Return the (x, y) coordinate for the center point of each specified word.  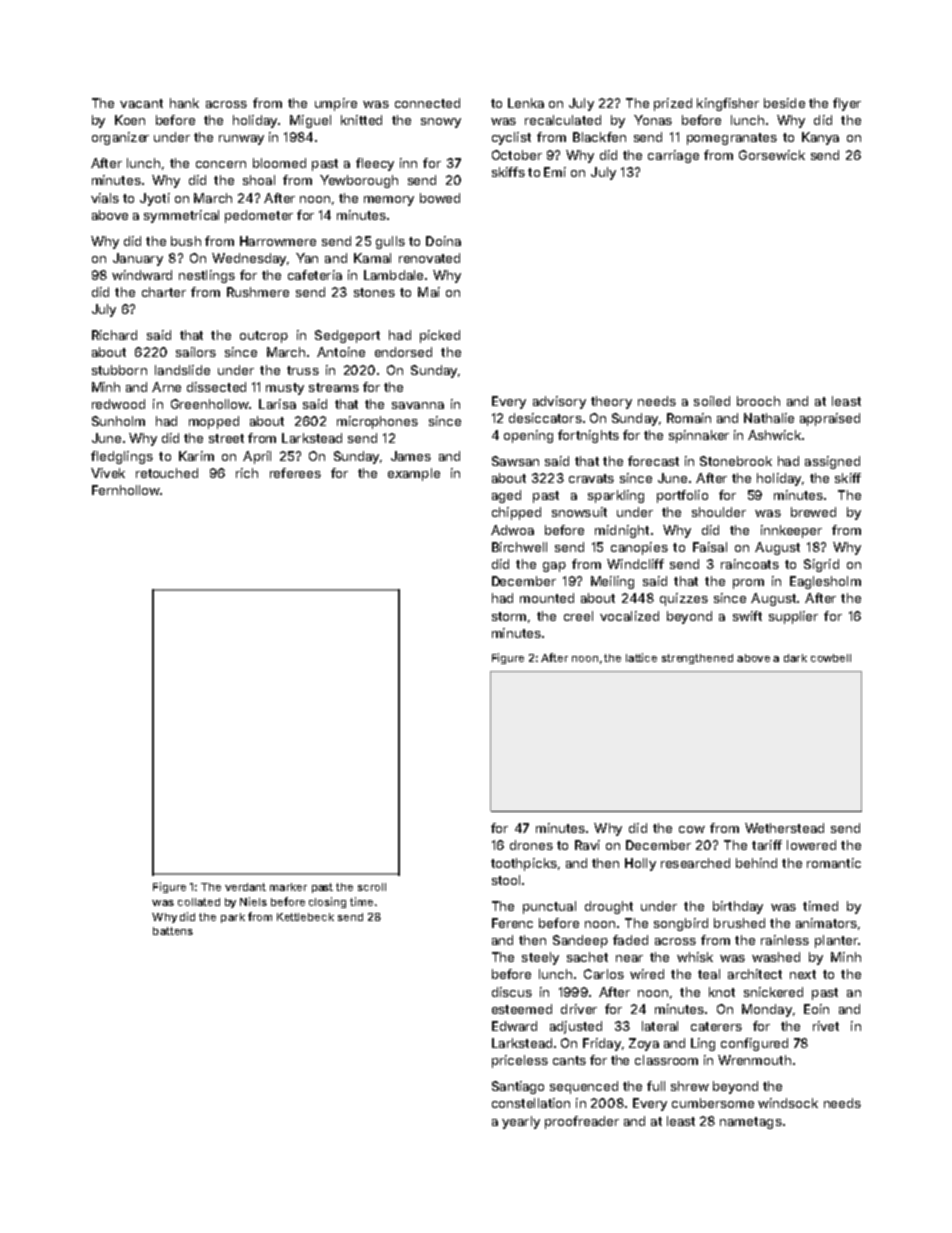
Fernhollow (126, 490)
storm (509, 616)
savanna (418, 405)
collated (199, 902)
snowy (441, 123)
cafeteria (315, 275)
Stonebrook (736, 461)
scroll (372, 887)
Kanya (820, 138)
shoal (259, 180)
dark (795, 658)
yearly (521, 1122)
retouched (167, 473)
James (411, 456)
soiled (712, 401)
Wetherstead (784, 828)
